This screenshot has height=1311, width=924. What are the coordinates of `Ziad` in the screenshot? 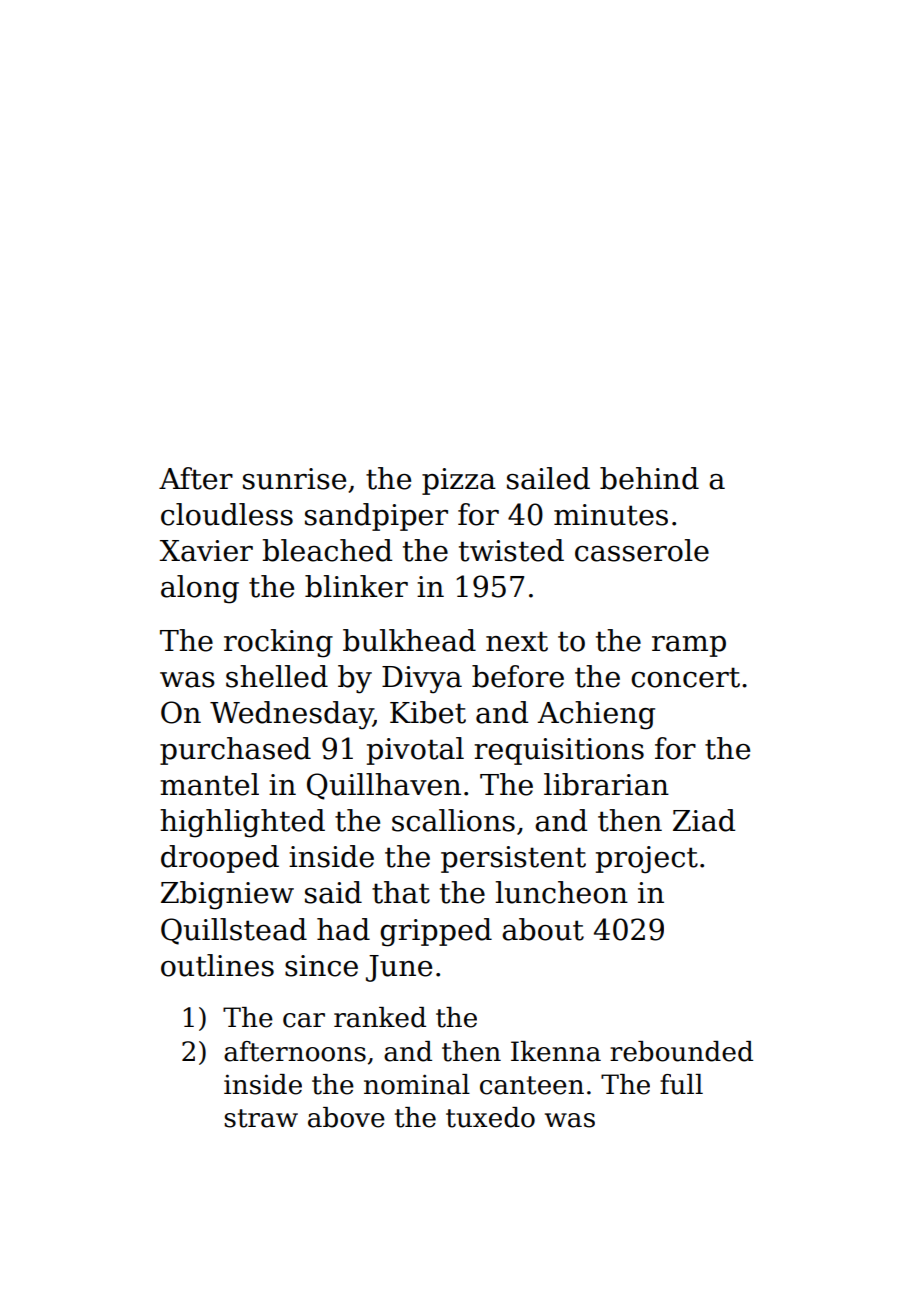 It's located at (704, 820).
